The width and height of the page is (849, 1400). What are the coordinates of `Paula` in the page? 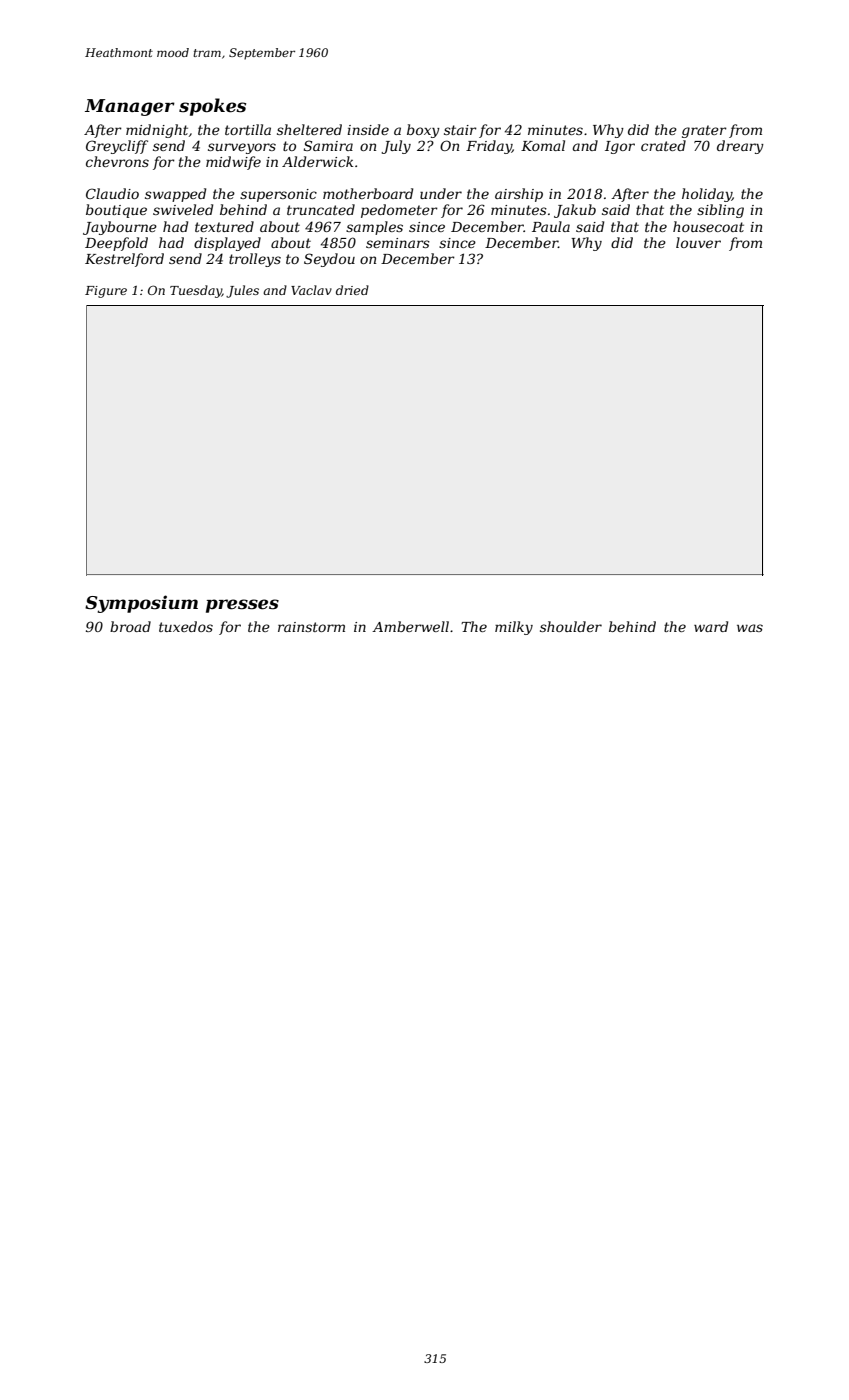 It's located at (551, 226).
